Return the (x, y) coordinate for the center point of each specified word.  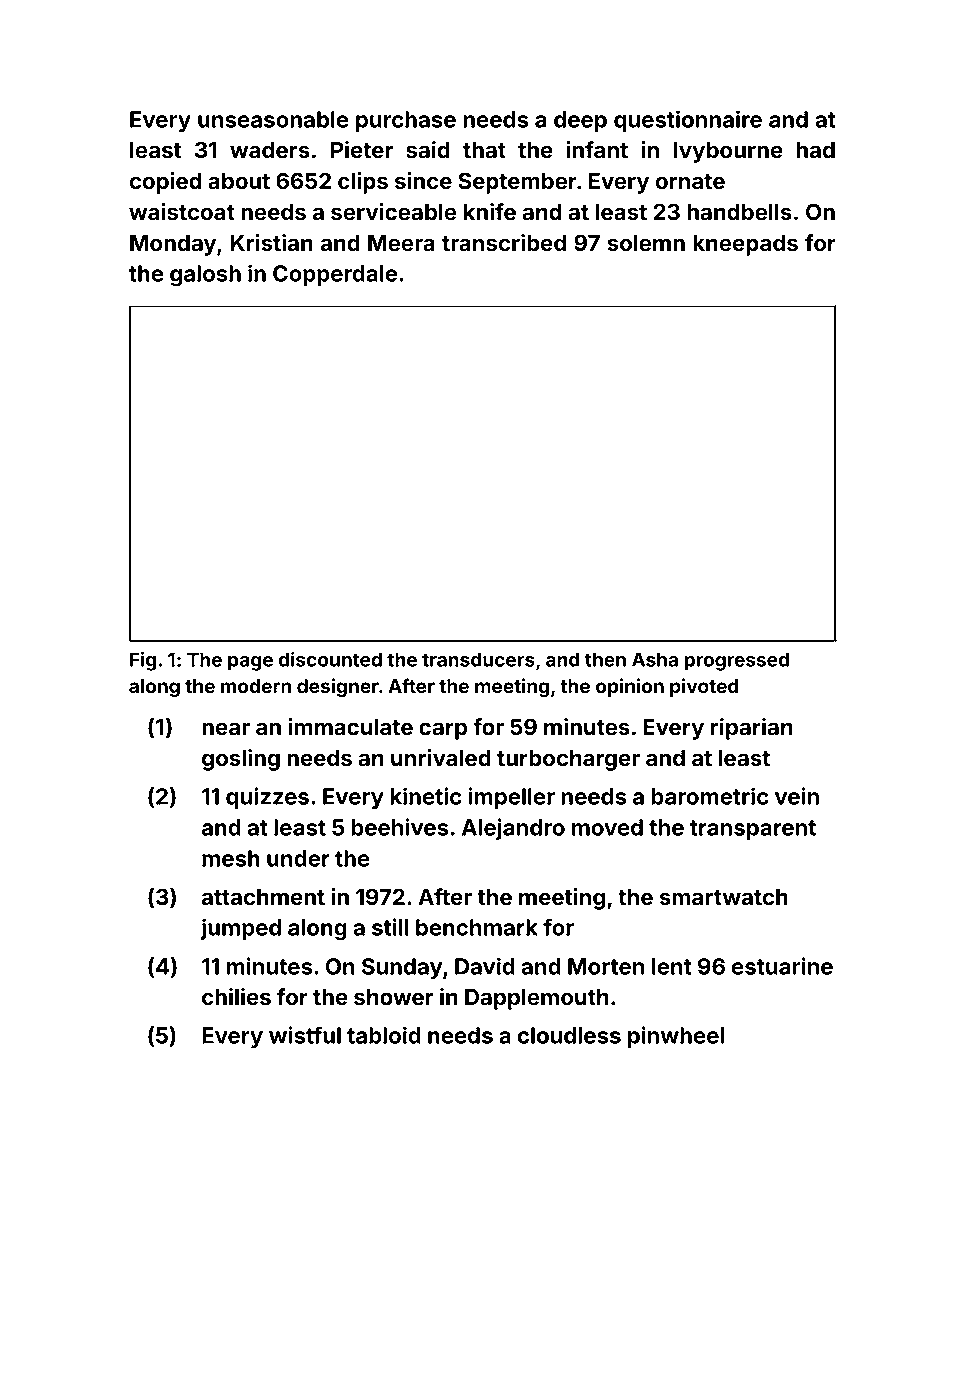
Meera (401, 243)
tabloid (384, 1035)
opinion (630, 687)
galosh (205, 276)
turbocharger (568, 760)
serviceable (394, 212)
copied (165, 183)
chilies (236, 997)
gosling (241, 760)
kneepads (745, 245)
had (815, 150)
